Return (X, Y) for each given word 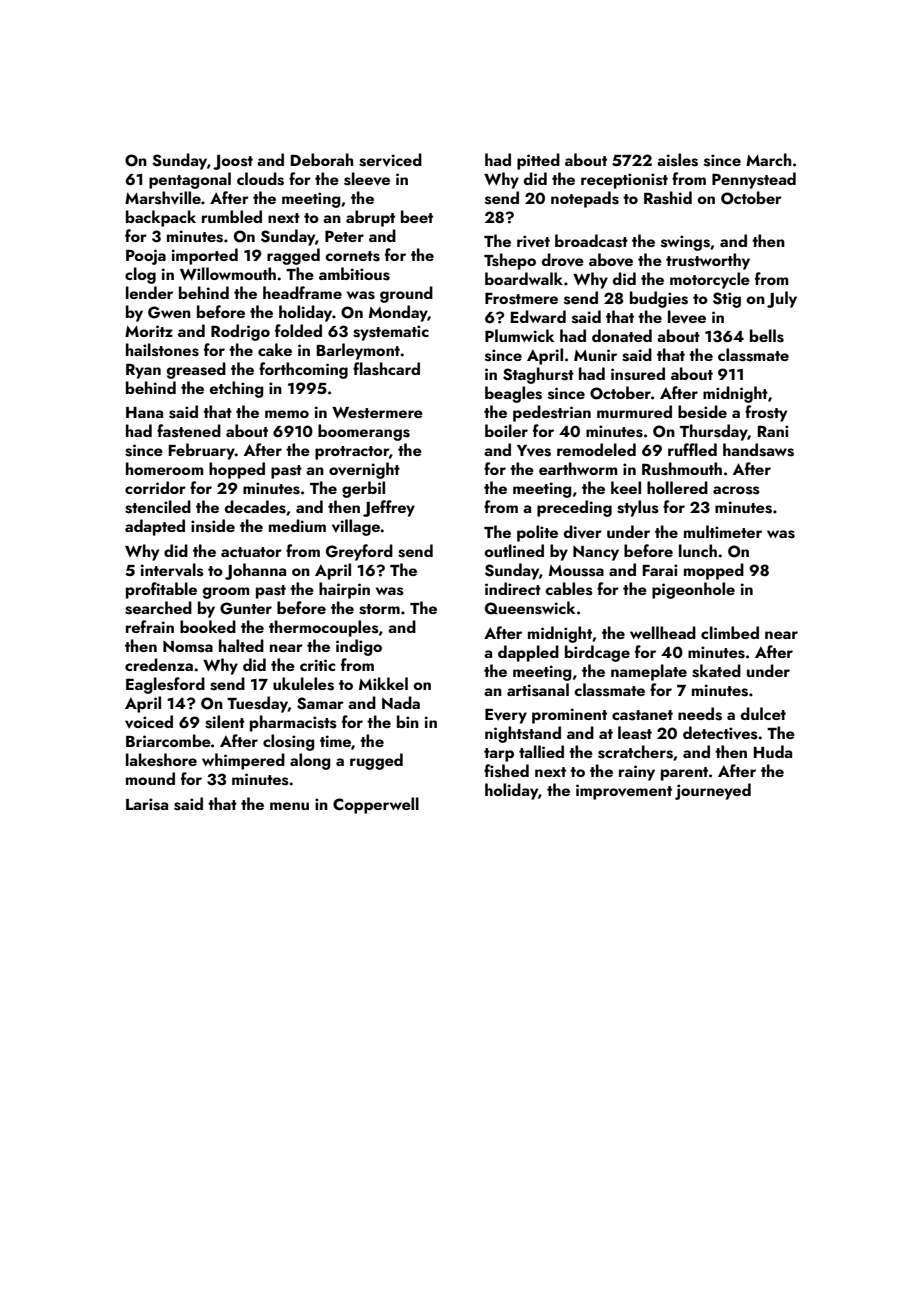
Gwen (169, 312)
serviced (390, 160)
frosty (766, 413)
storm (379, 609)
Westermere (377, 413)
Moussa (576, 571)
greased (196, 370)
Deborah (322, 159)
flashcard (386, 369)
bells (767, 336)
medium (297, 525)
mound (150, 778)
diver (583, 532)
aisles (677, 160)
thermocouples (324, 628)
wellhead (663, 632)
